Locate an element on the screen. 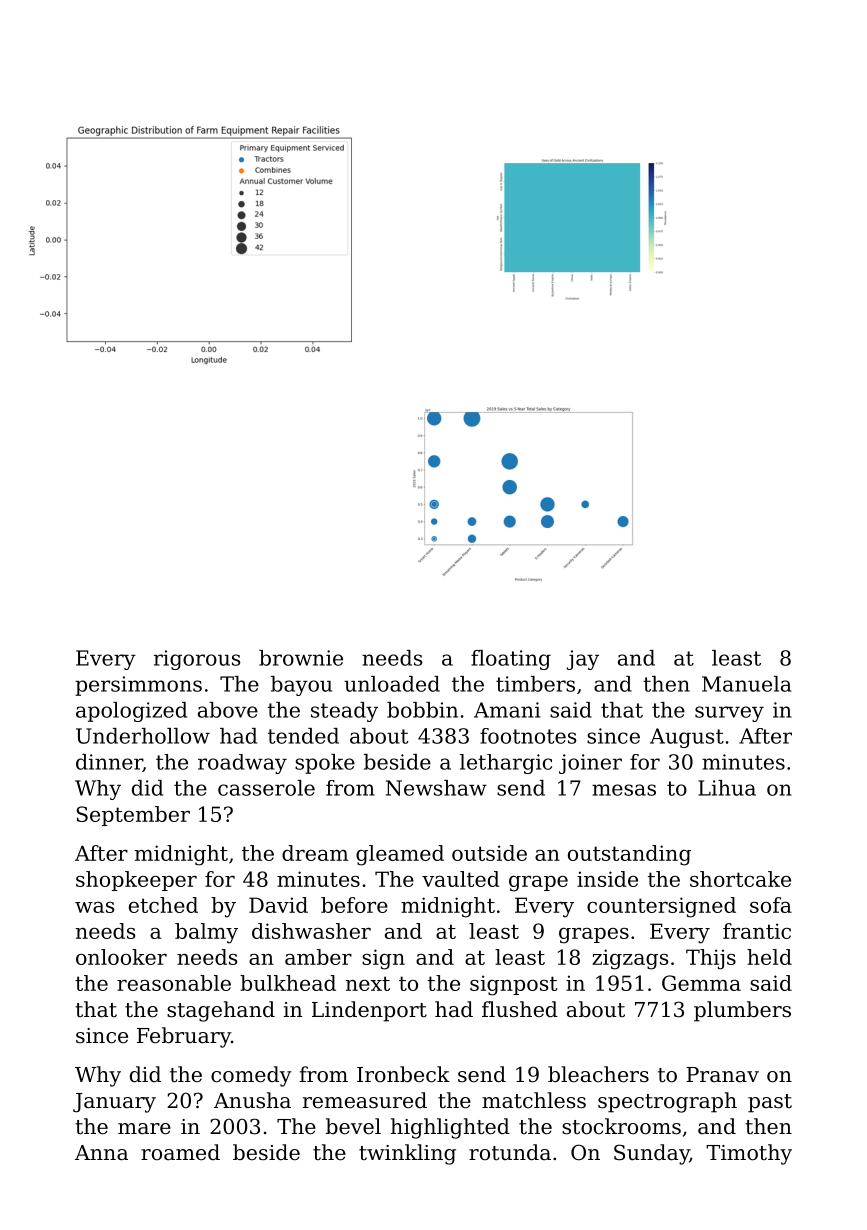  rigorous is located at coordinates (197, 660).
